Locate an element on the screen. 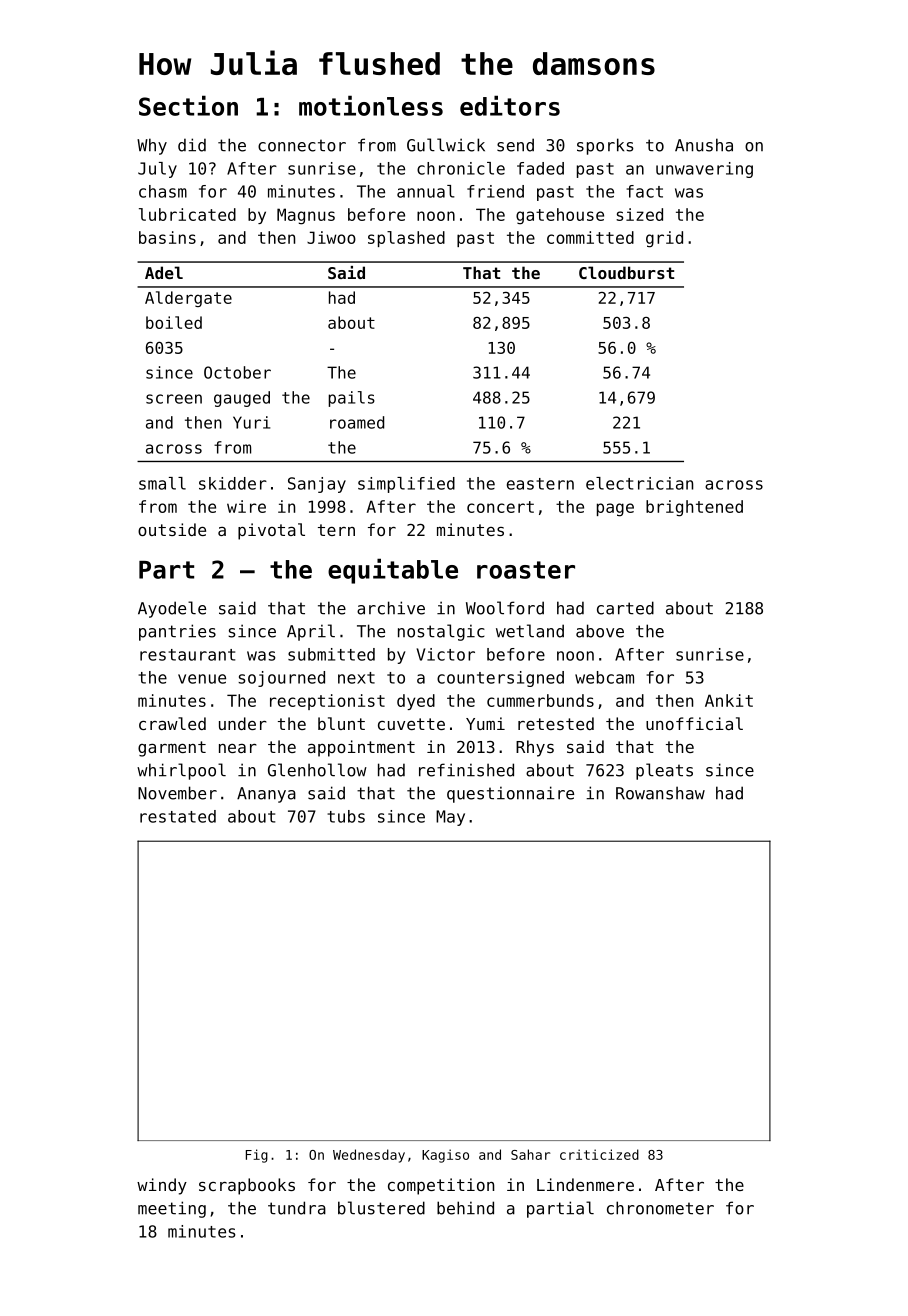 The height and width of the screenshot is (1316, 908). brightened is located at coordinates (694, 508).
